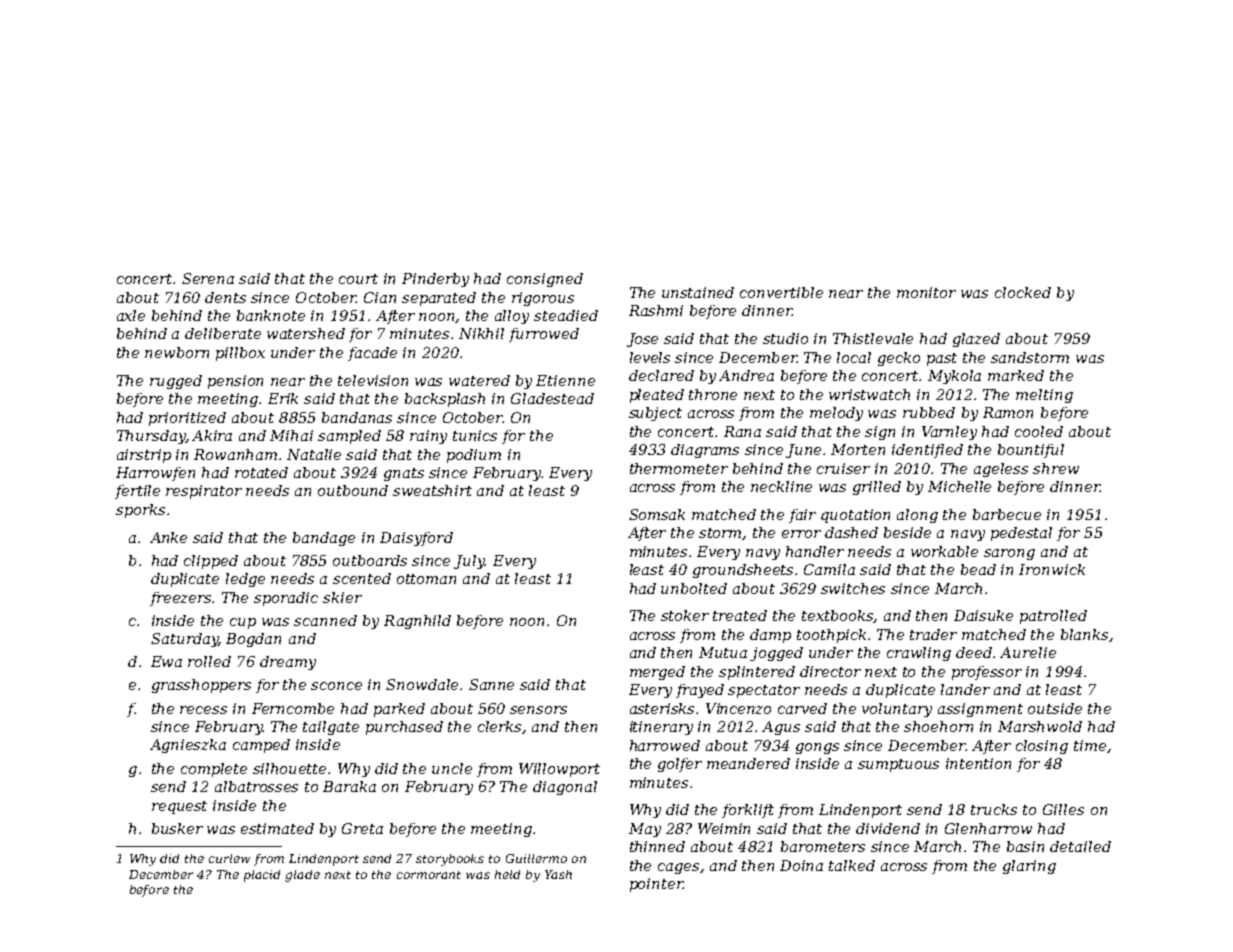 The image size is (1233, 952). What do you see at coordinates (1080, 846) in the document?
I see `detailed` at bounding box center [1080, 846].
